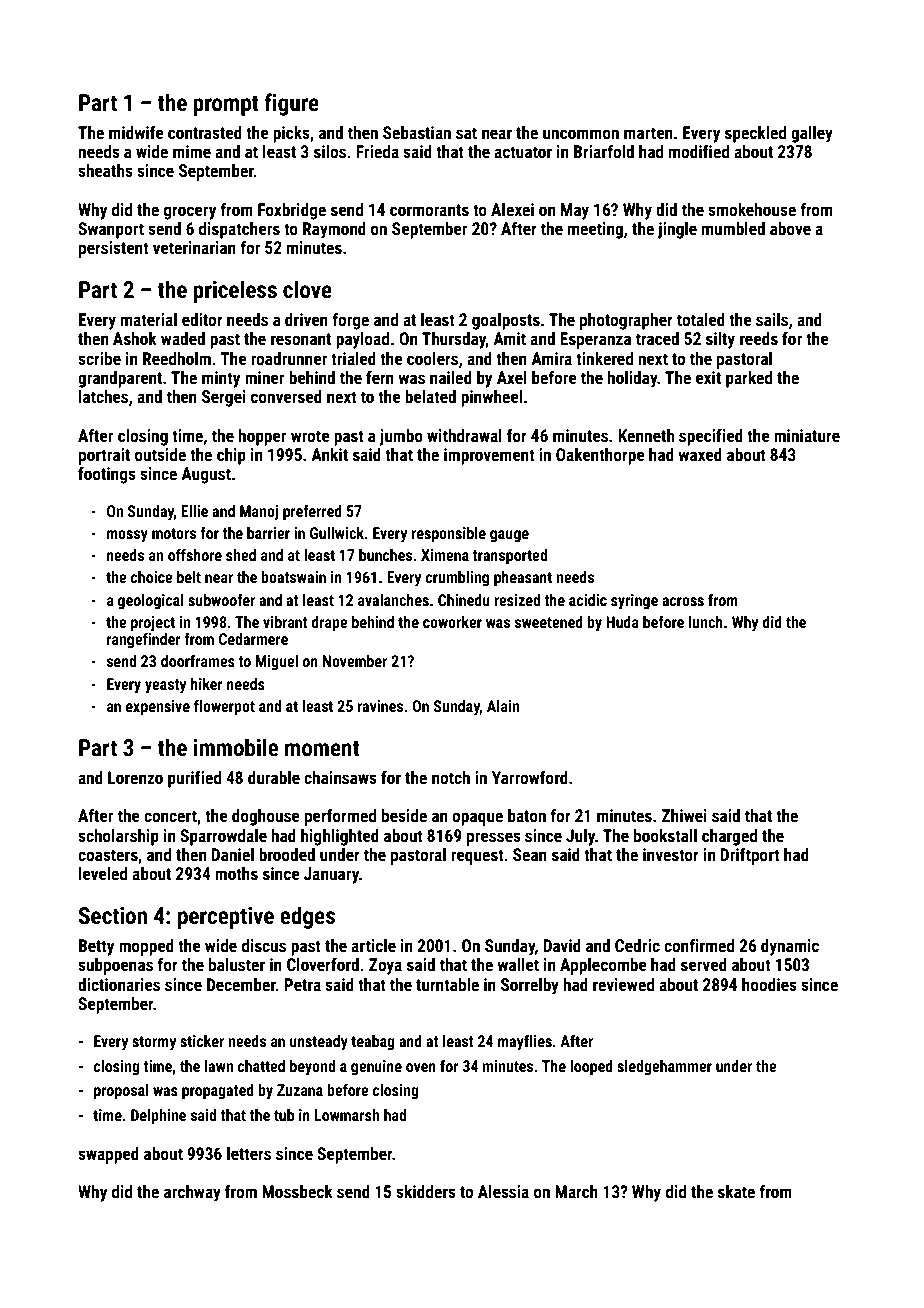  Describe the element at coordinates (750, 856) in the page. I see `Driftport` at that location.
